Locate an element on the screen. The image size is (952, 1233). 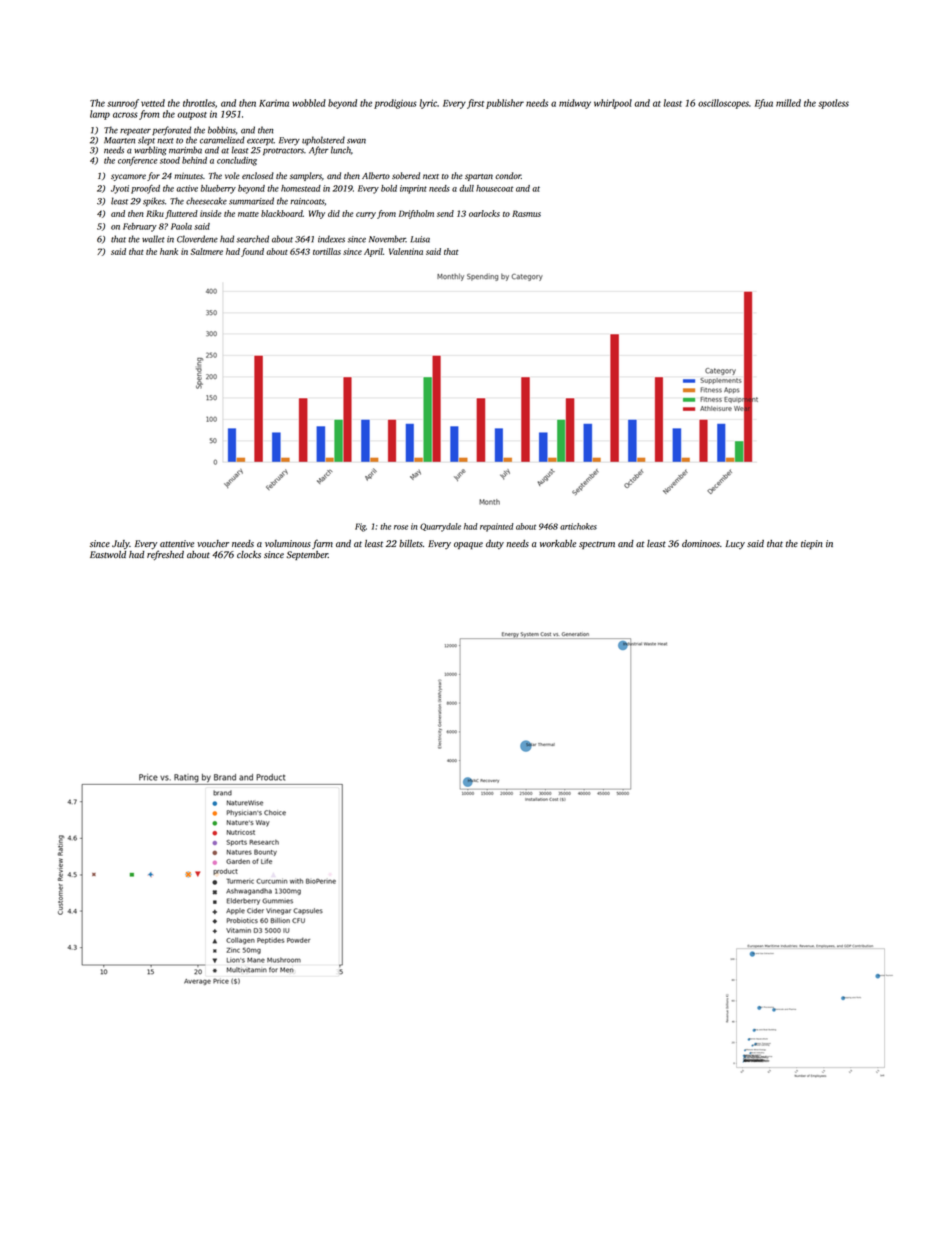
whirlpool is located at coordinates (613, 104).
